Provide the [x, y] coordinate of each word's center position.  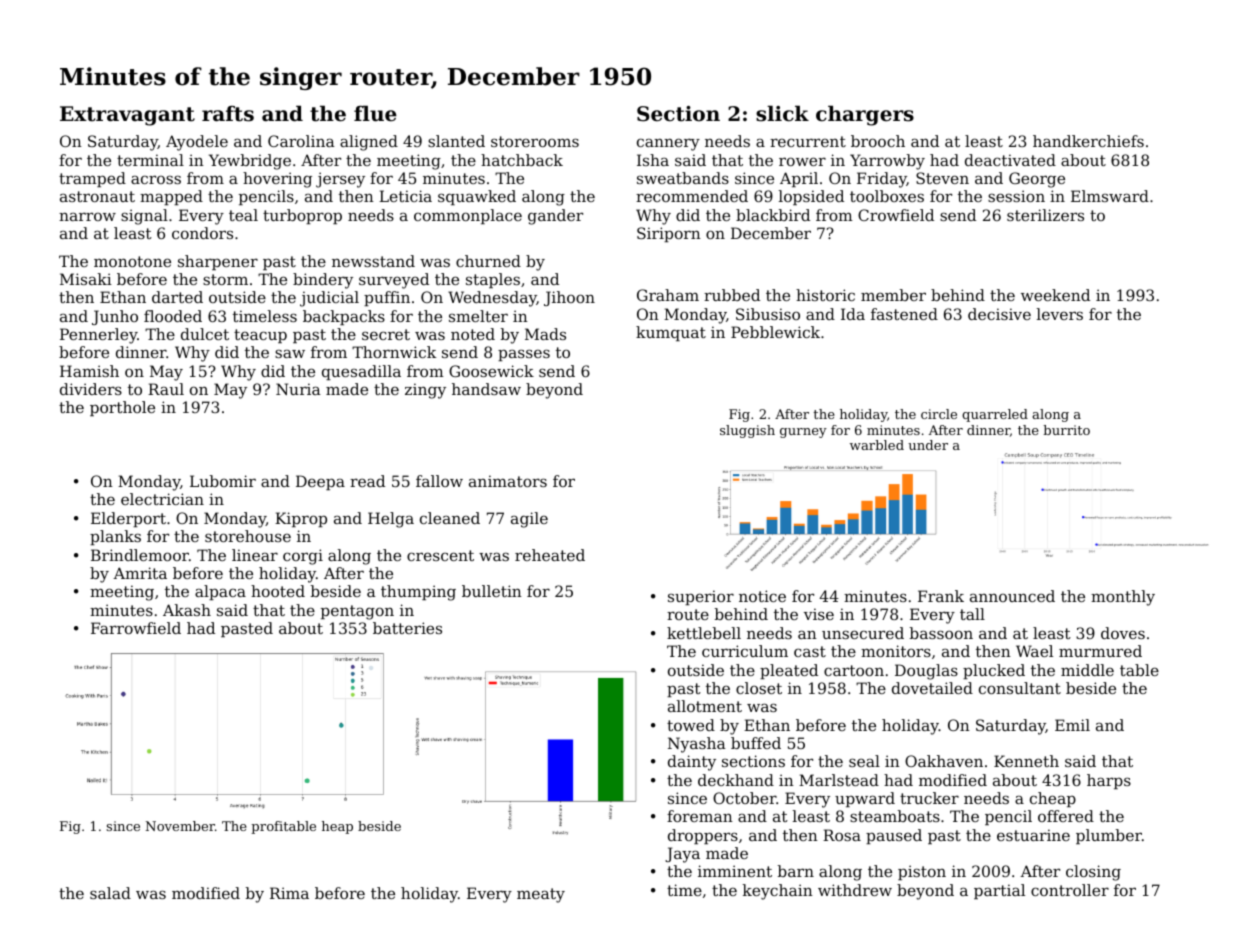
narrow [87, 216]
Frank [941, 596]
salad [110, 893]
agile [529, 520]
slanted [456, 141]
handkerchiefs [1088, 141]
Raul [166, 389]
